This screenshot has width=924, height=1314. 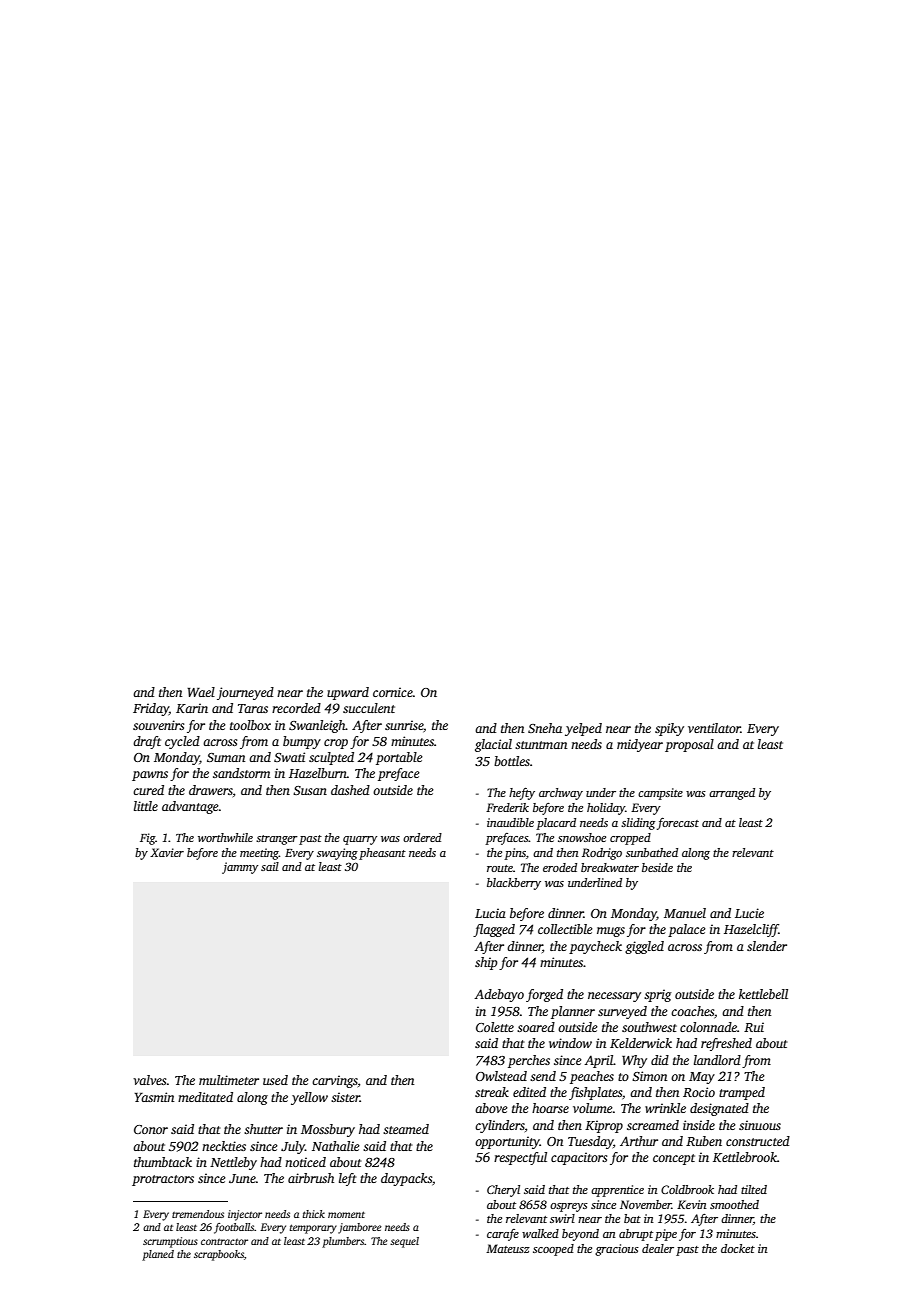 What do you see at coordinates (522, 794) in the screenshot?
I see `hefty` at bounding box center [522, 794].
